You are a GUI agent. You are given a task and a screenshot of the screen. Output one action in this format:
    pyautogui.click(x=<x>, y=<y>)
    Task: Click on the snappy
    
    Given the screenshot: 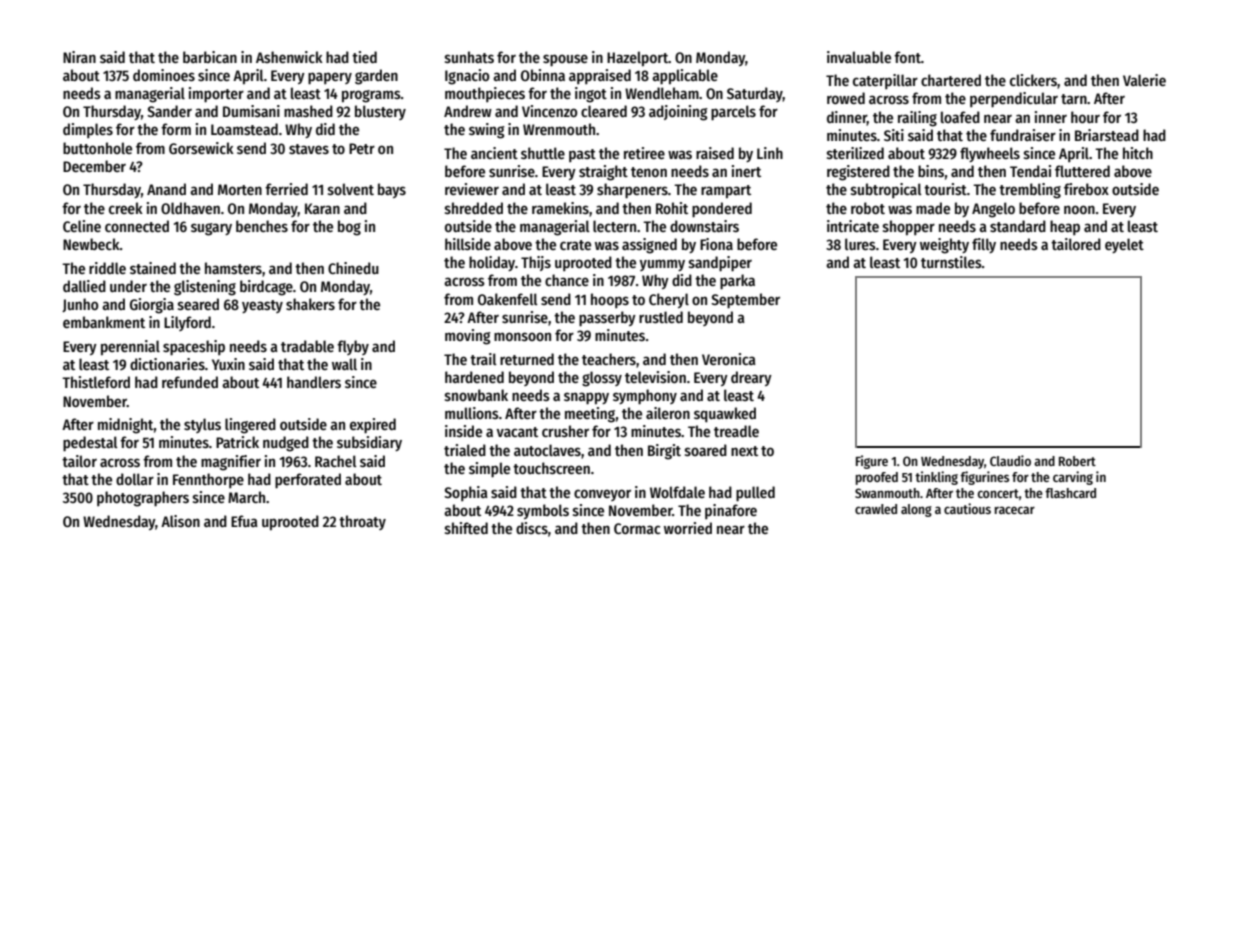 What is the action you would take?
    pyautogui.click(x=586, y=398)
